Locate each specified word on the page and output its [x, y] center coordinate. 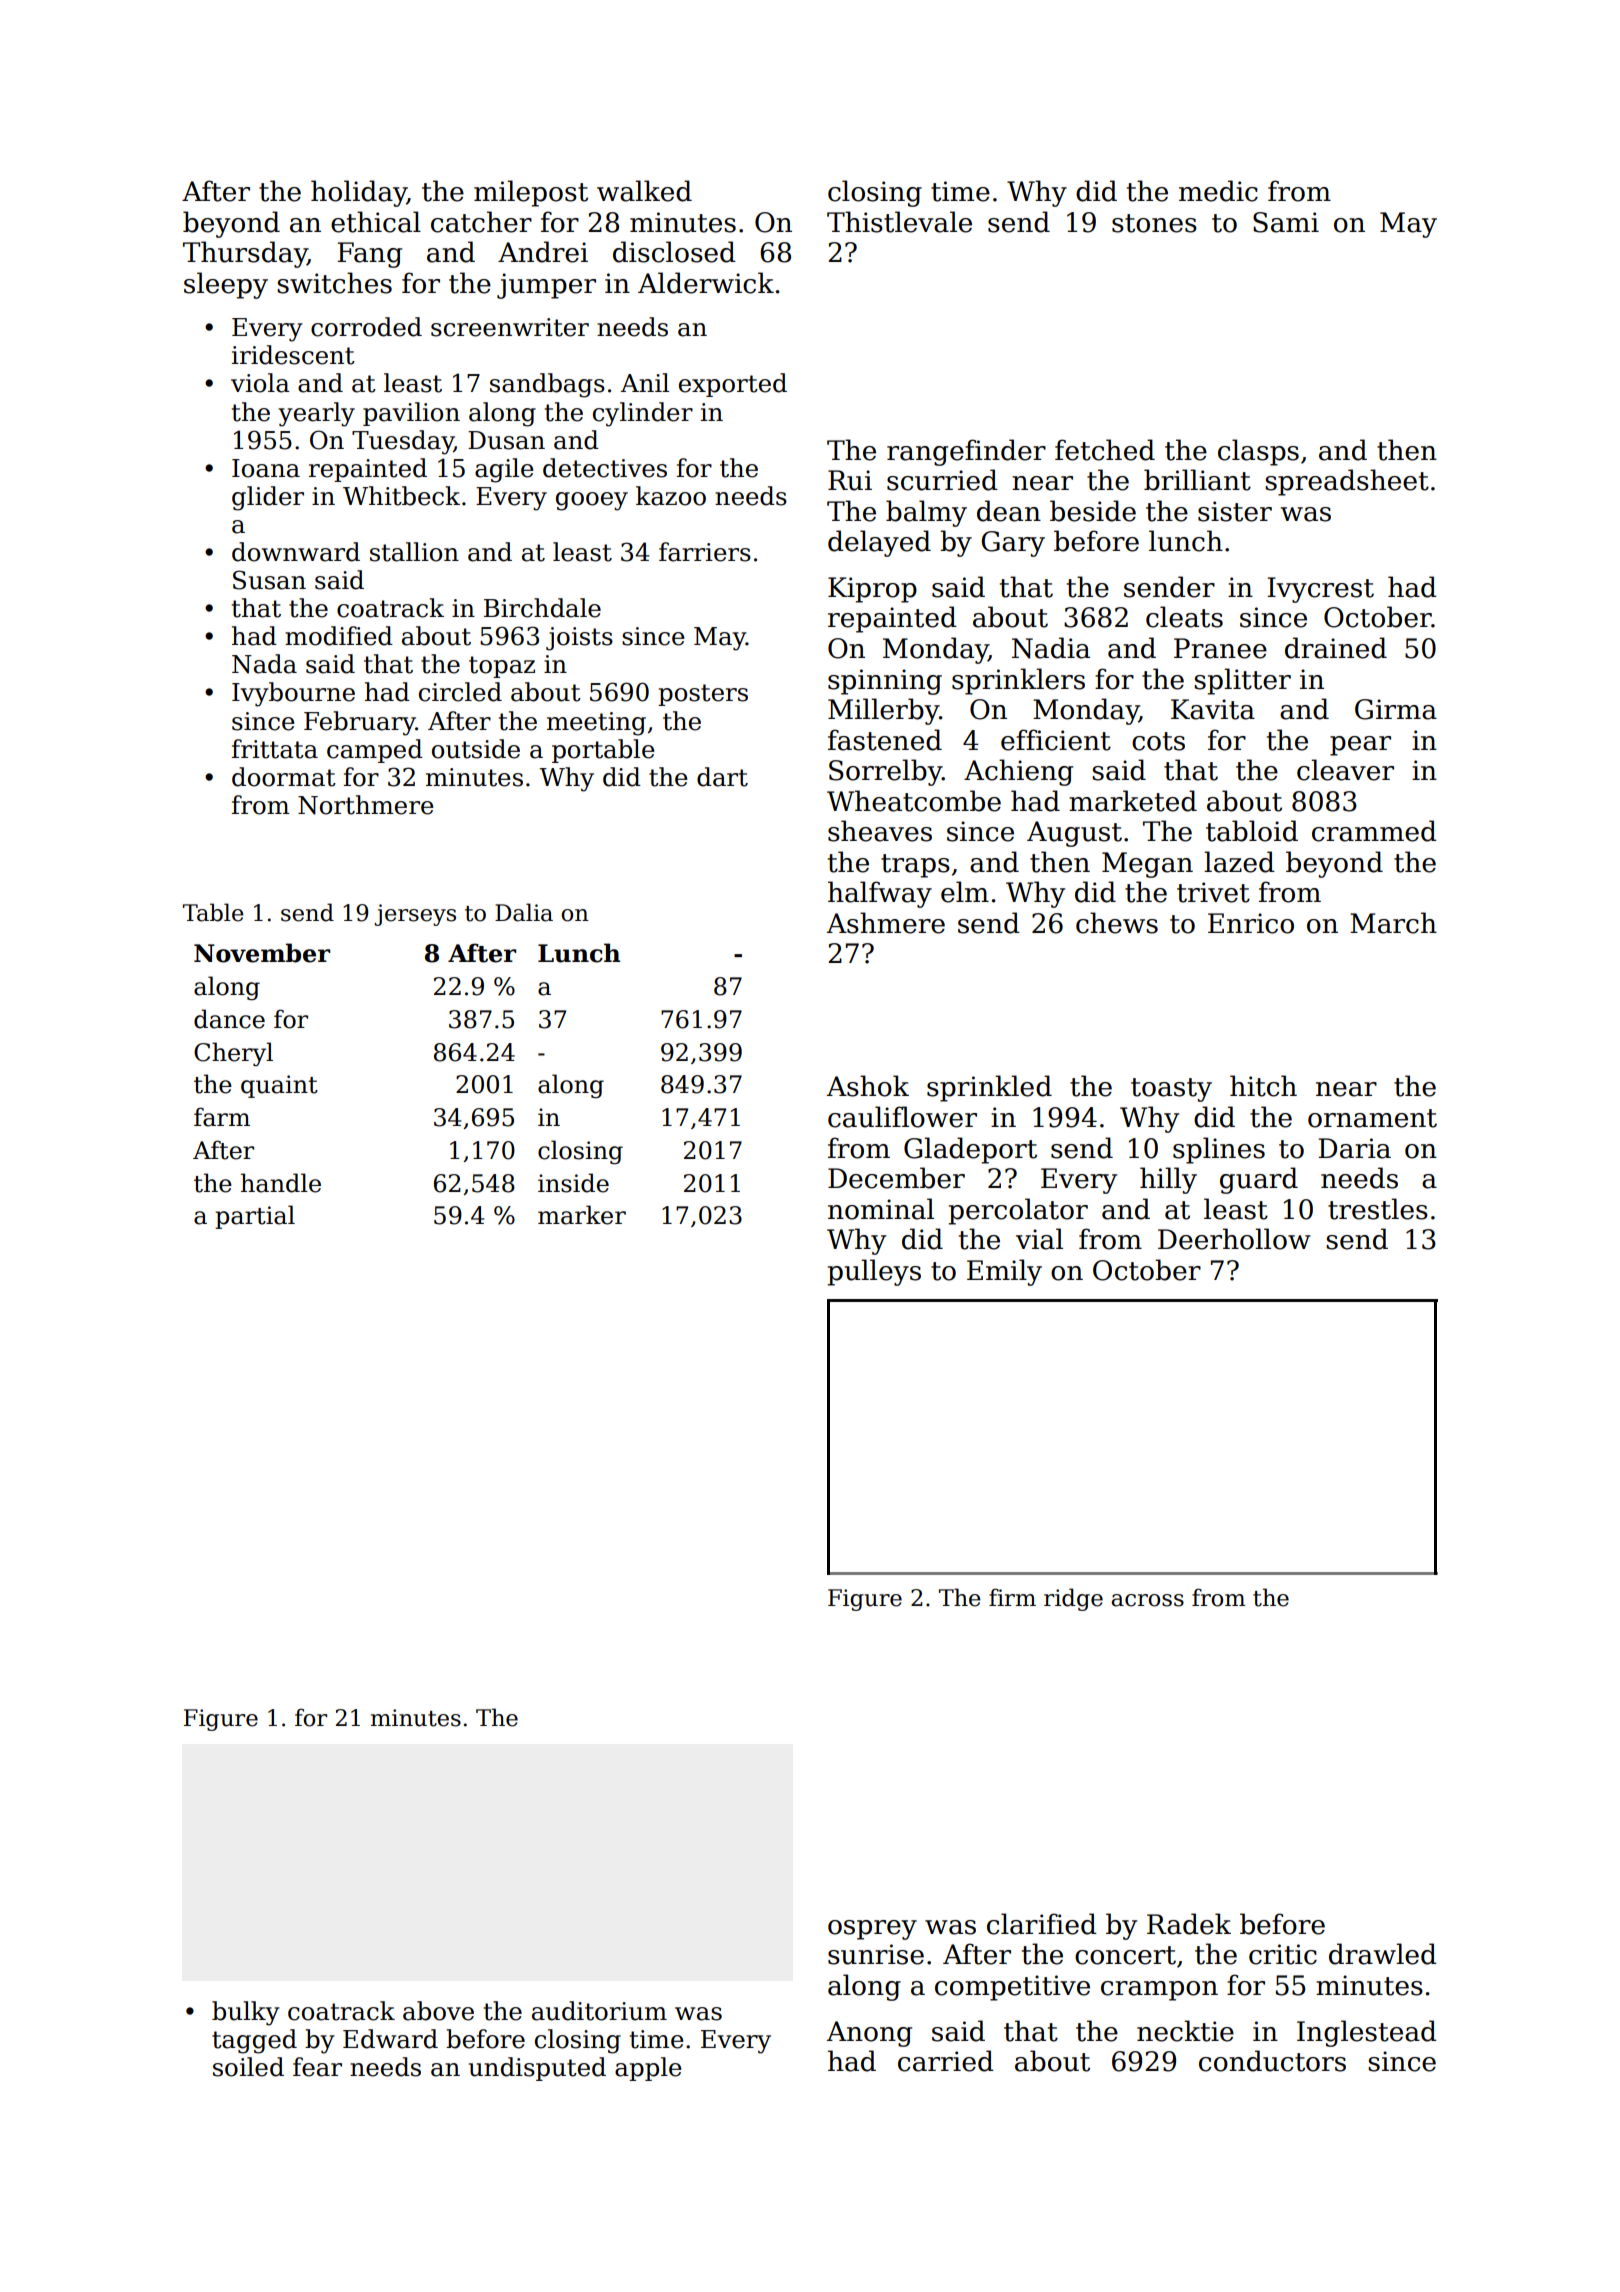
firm [1012, 1597]
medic [1218, 191]
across [1147, 1600]
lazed [1239, 862]
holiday [359, 193]
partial [255, 1217]
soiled [248, 2067]
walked [644, 191]
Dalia [524, 912]
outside [476, 749]
